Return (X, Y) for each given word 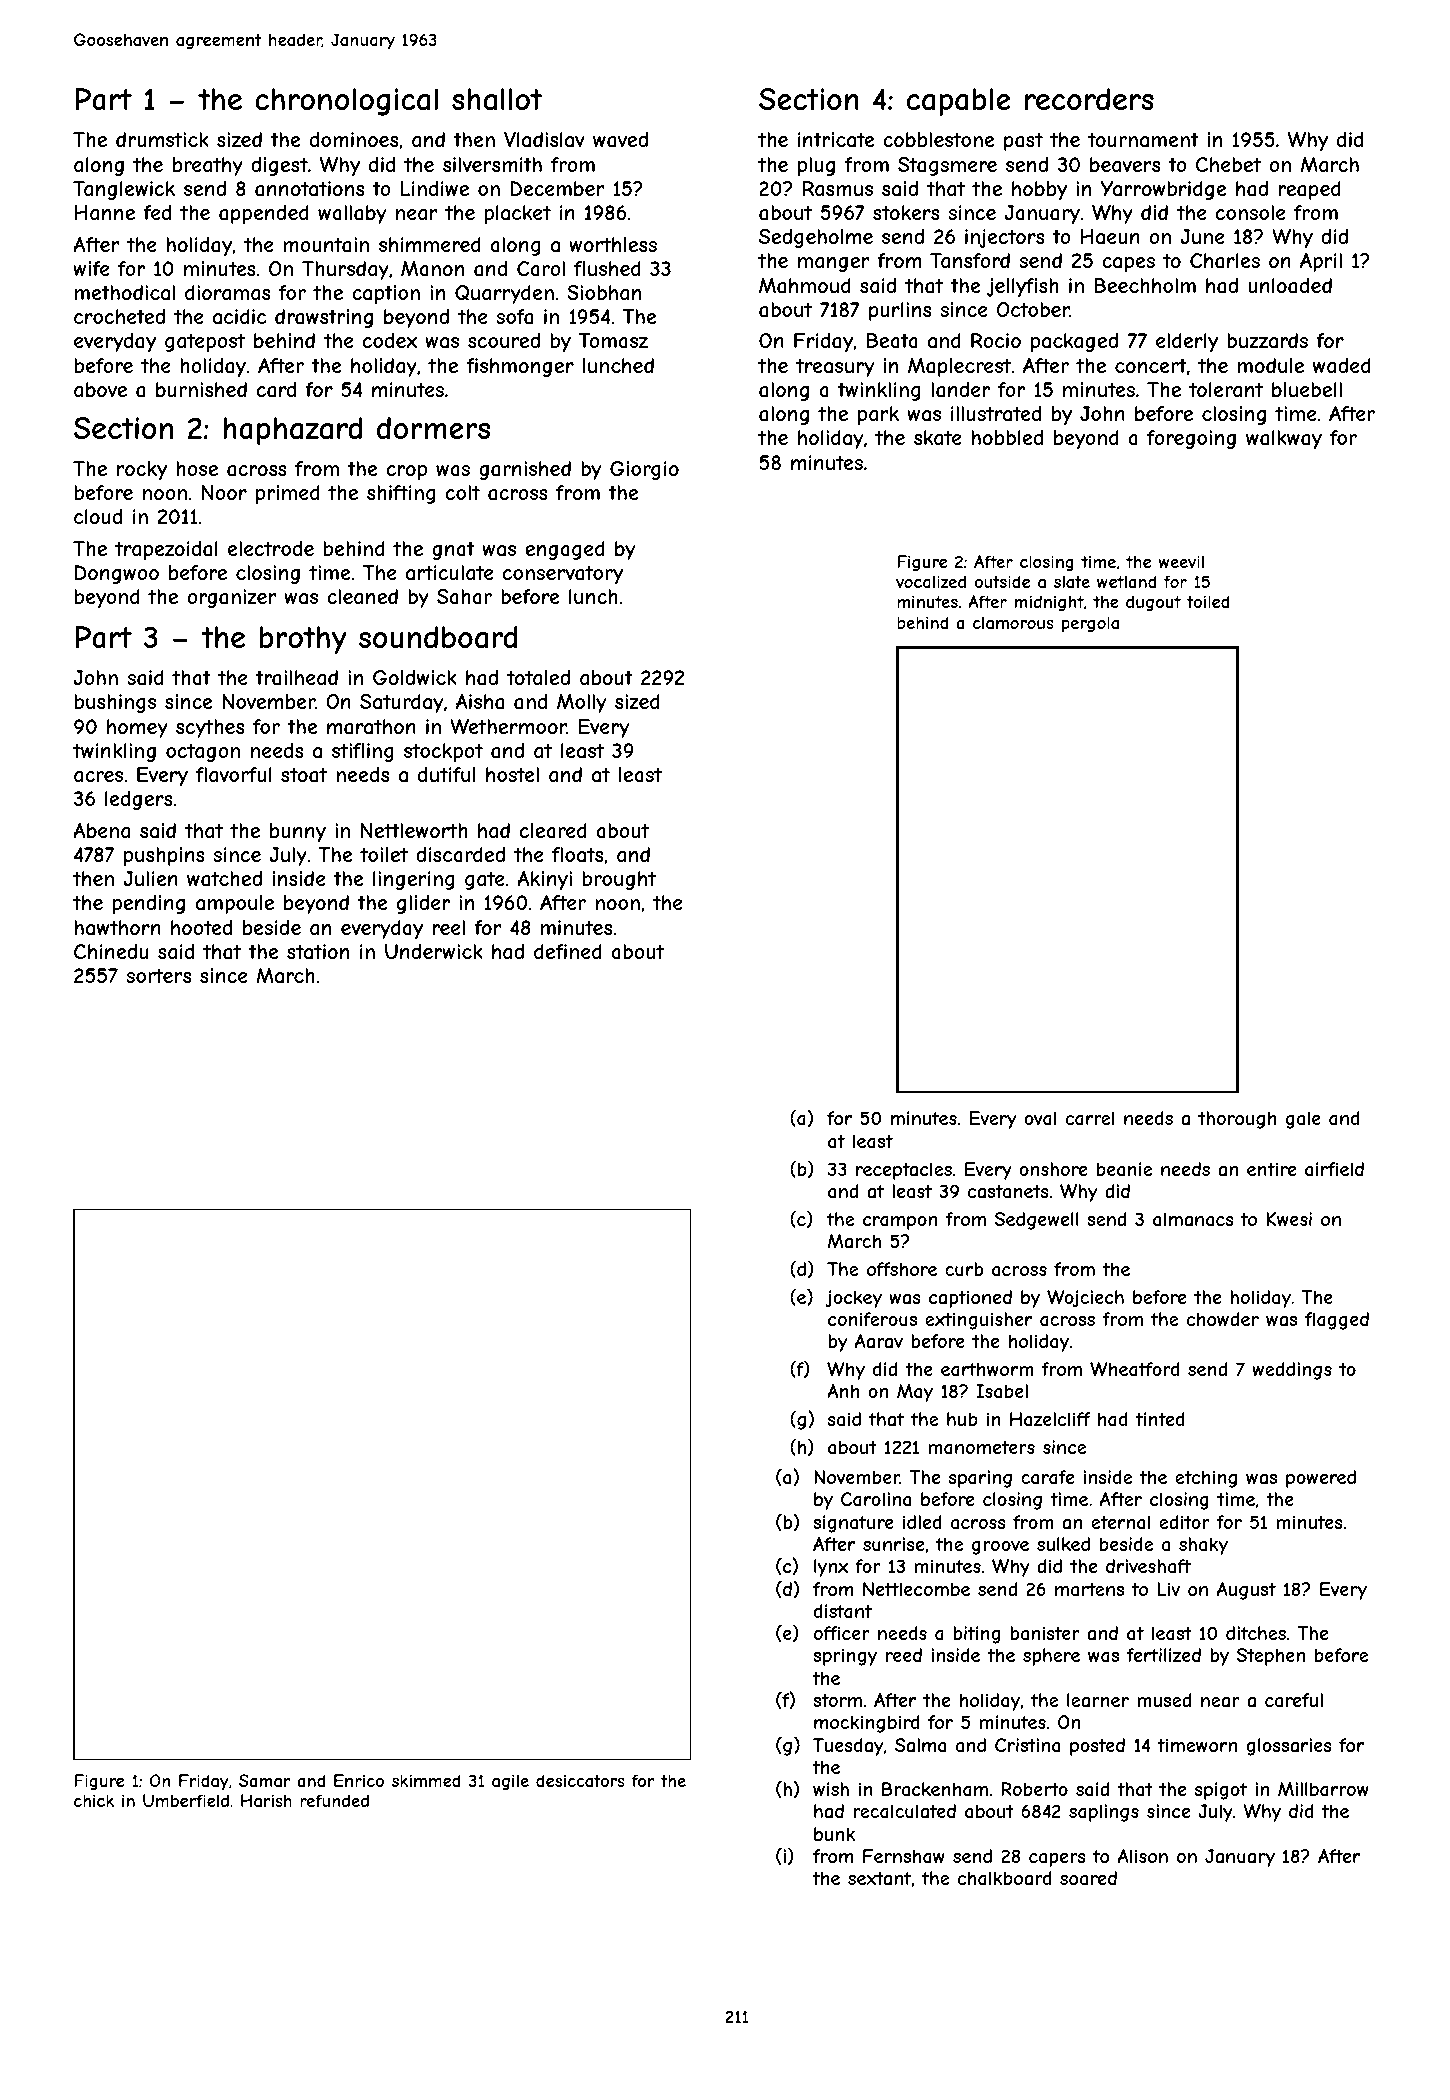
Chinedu (111, 951)
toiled (1208, 601)
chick (94, 1800)
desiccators (580, 1780)
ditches (1256, 1633)
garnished (525, 470)
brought (619, 880)
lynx (831, 1568)
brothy (303, 640)
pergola (1090, 624)
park (878, 415)
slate (1072, 581)
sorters (158, 975)
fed (157, 212)
